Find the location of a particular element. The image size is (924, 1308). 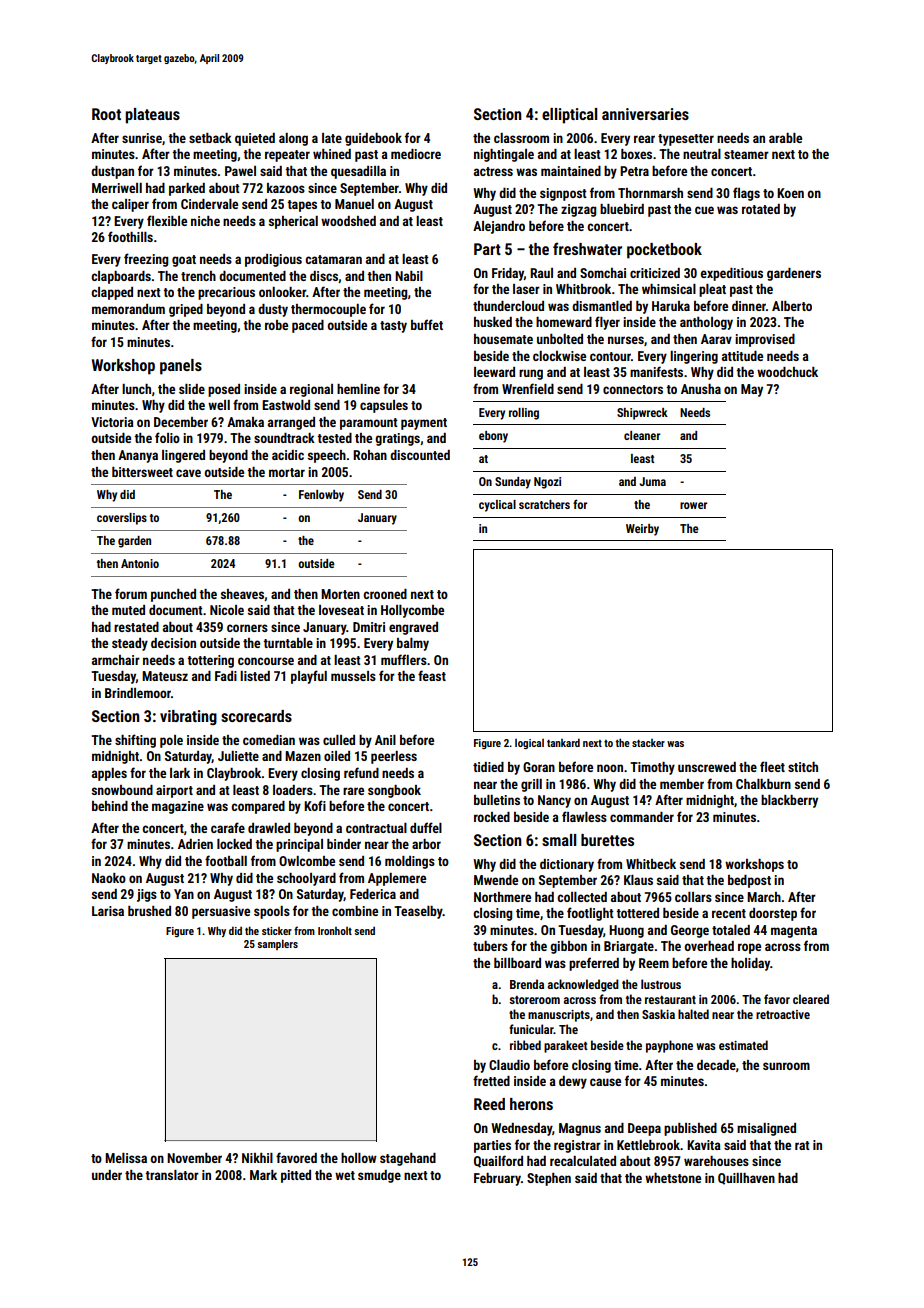

feast is located at coordinates (432, 675).
